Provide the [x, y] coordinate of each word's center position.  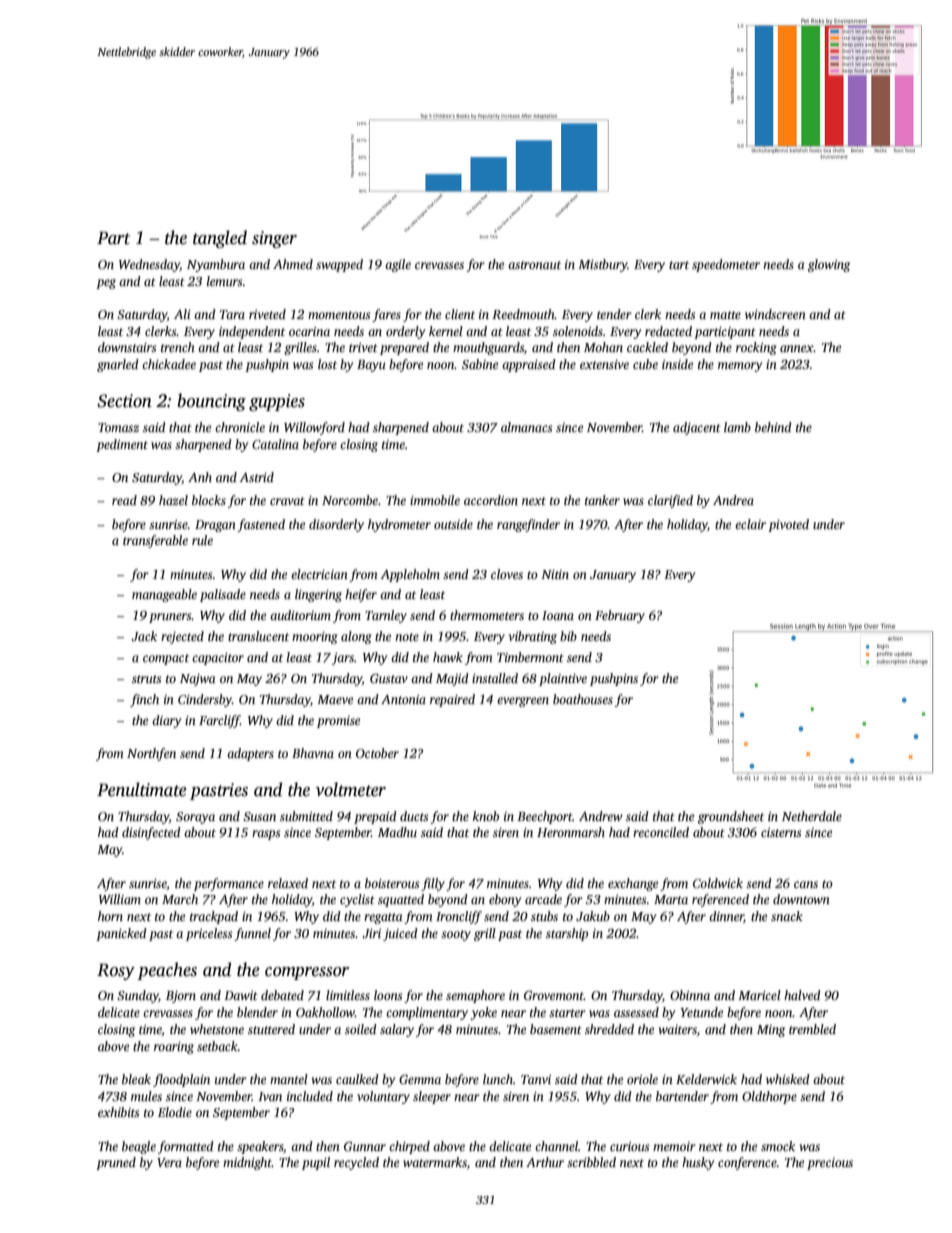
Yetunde [701, 1012]
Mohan [603, 347]
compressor [307, 973]
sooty [456, 935]
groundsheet [731, 817]
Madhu [397, 832]
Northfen [151, 754]
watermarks [435, 1162]
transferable [155, 541]
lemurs [224, 281]
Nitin [555, 574]
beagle [139, 1147]
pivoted [788, 525]
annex [797, 348]
